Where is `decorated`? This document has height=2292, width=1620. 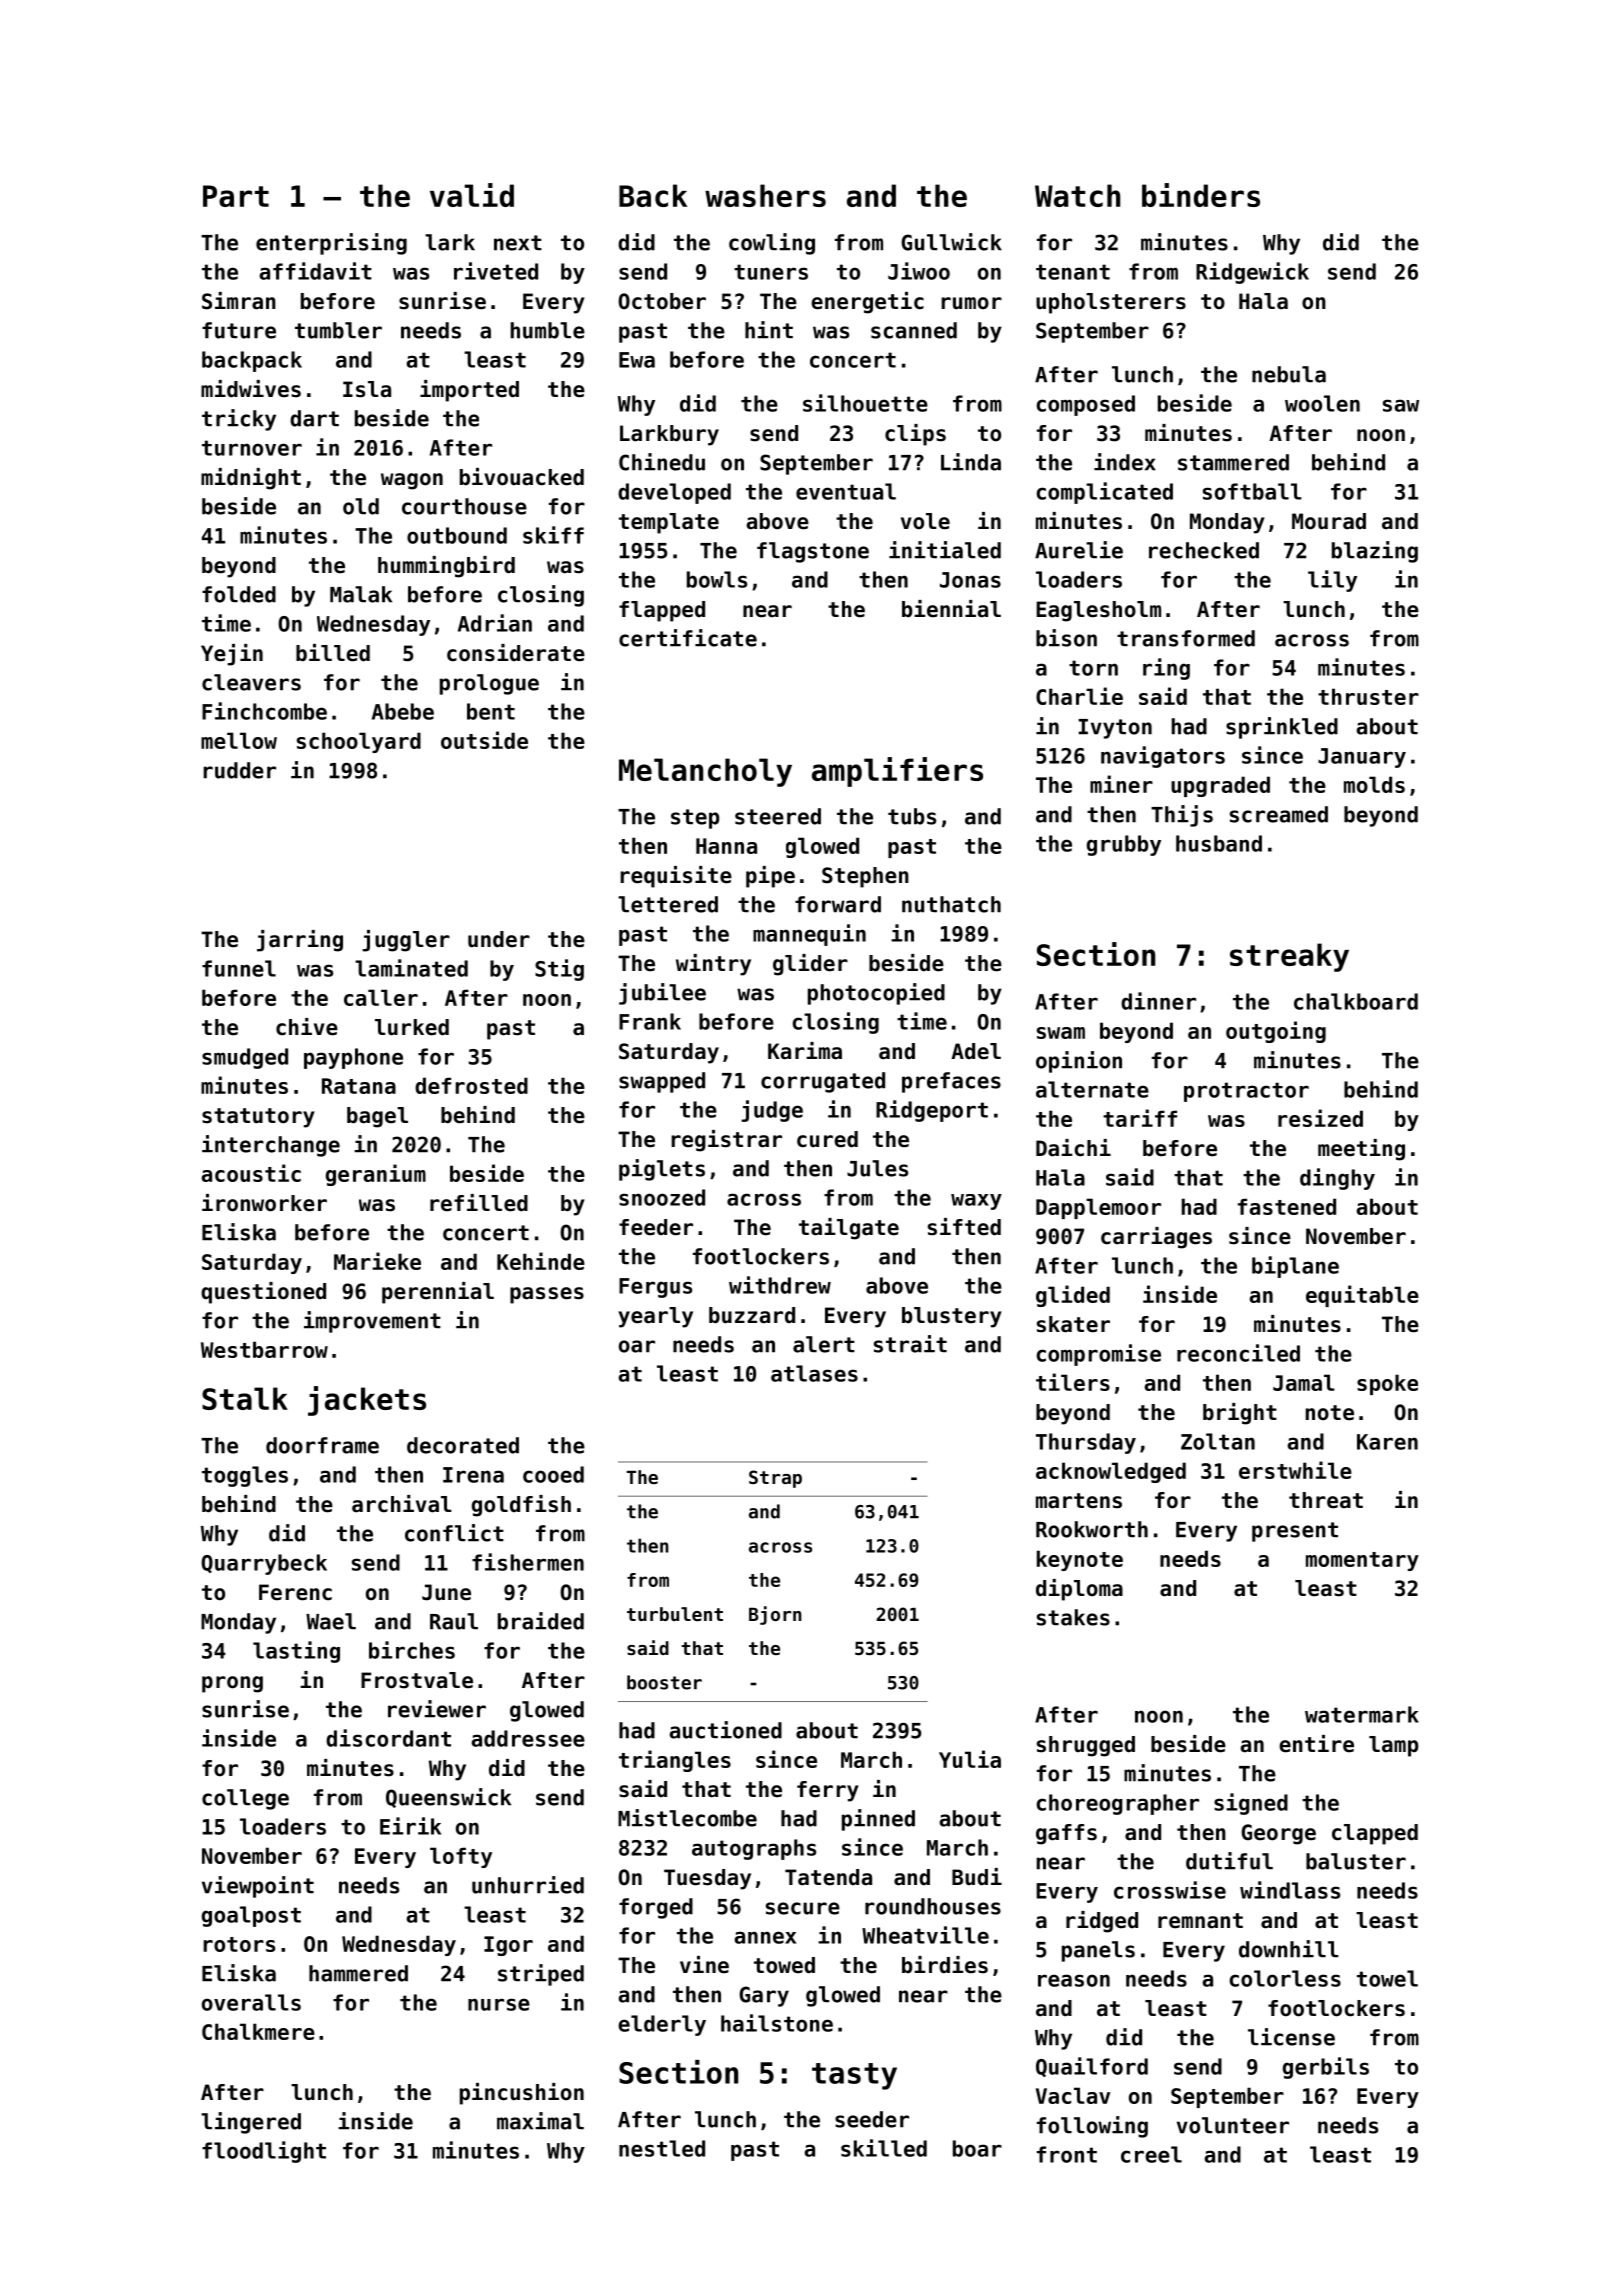 decorated is located at coordinates (463, 1445).
